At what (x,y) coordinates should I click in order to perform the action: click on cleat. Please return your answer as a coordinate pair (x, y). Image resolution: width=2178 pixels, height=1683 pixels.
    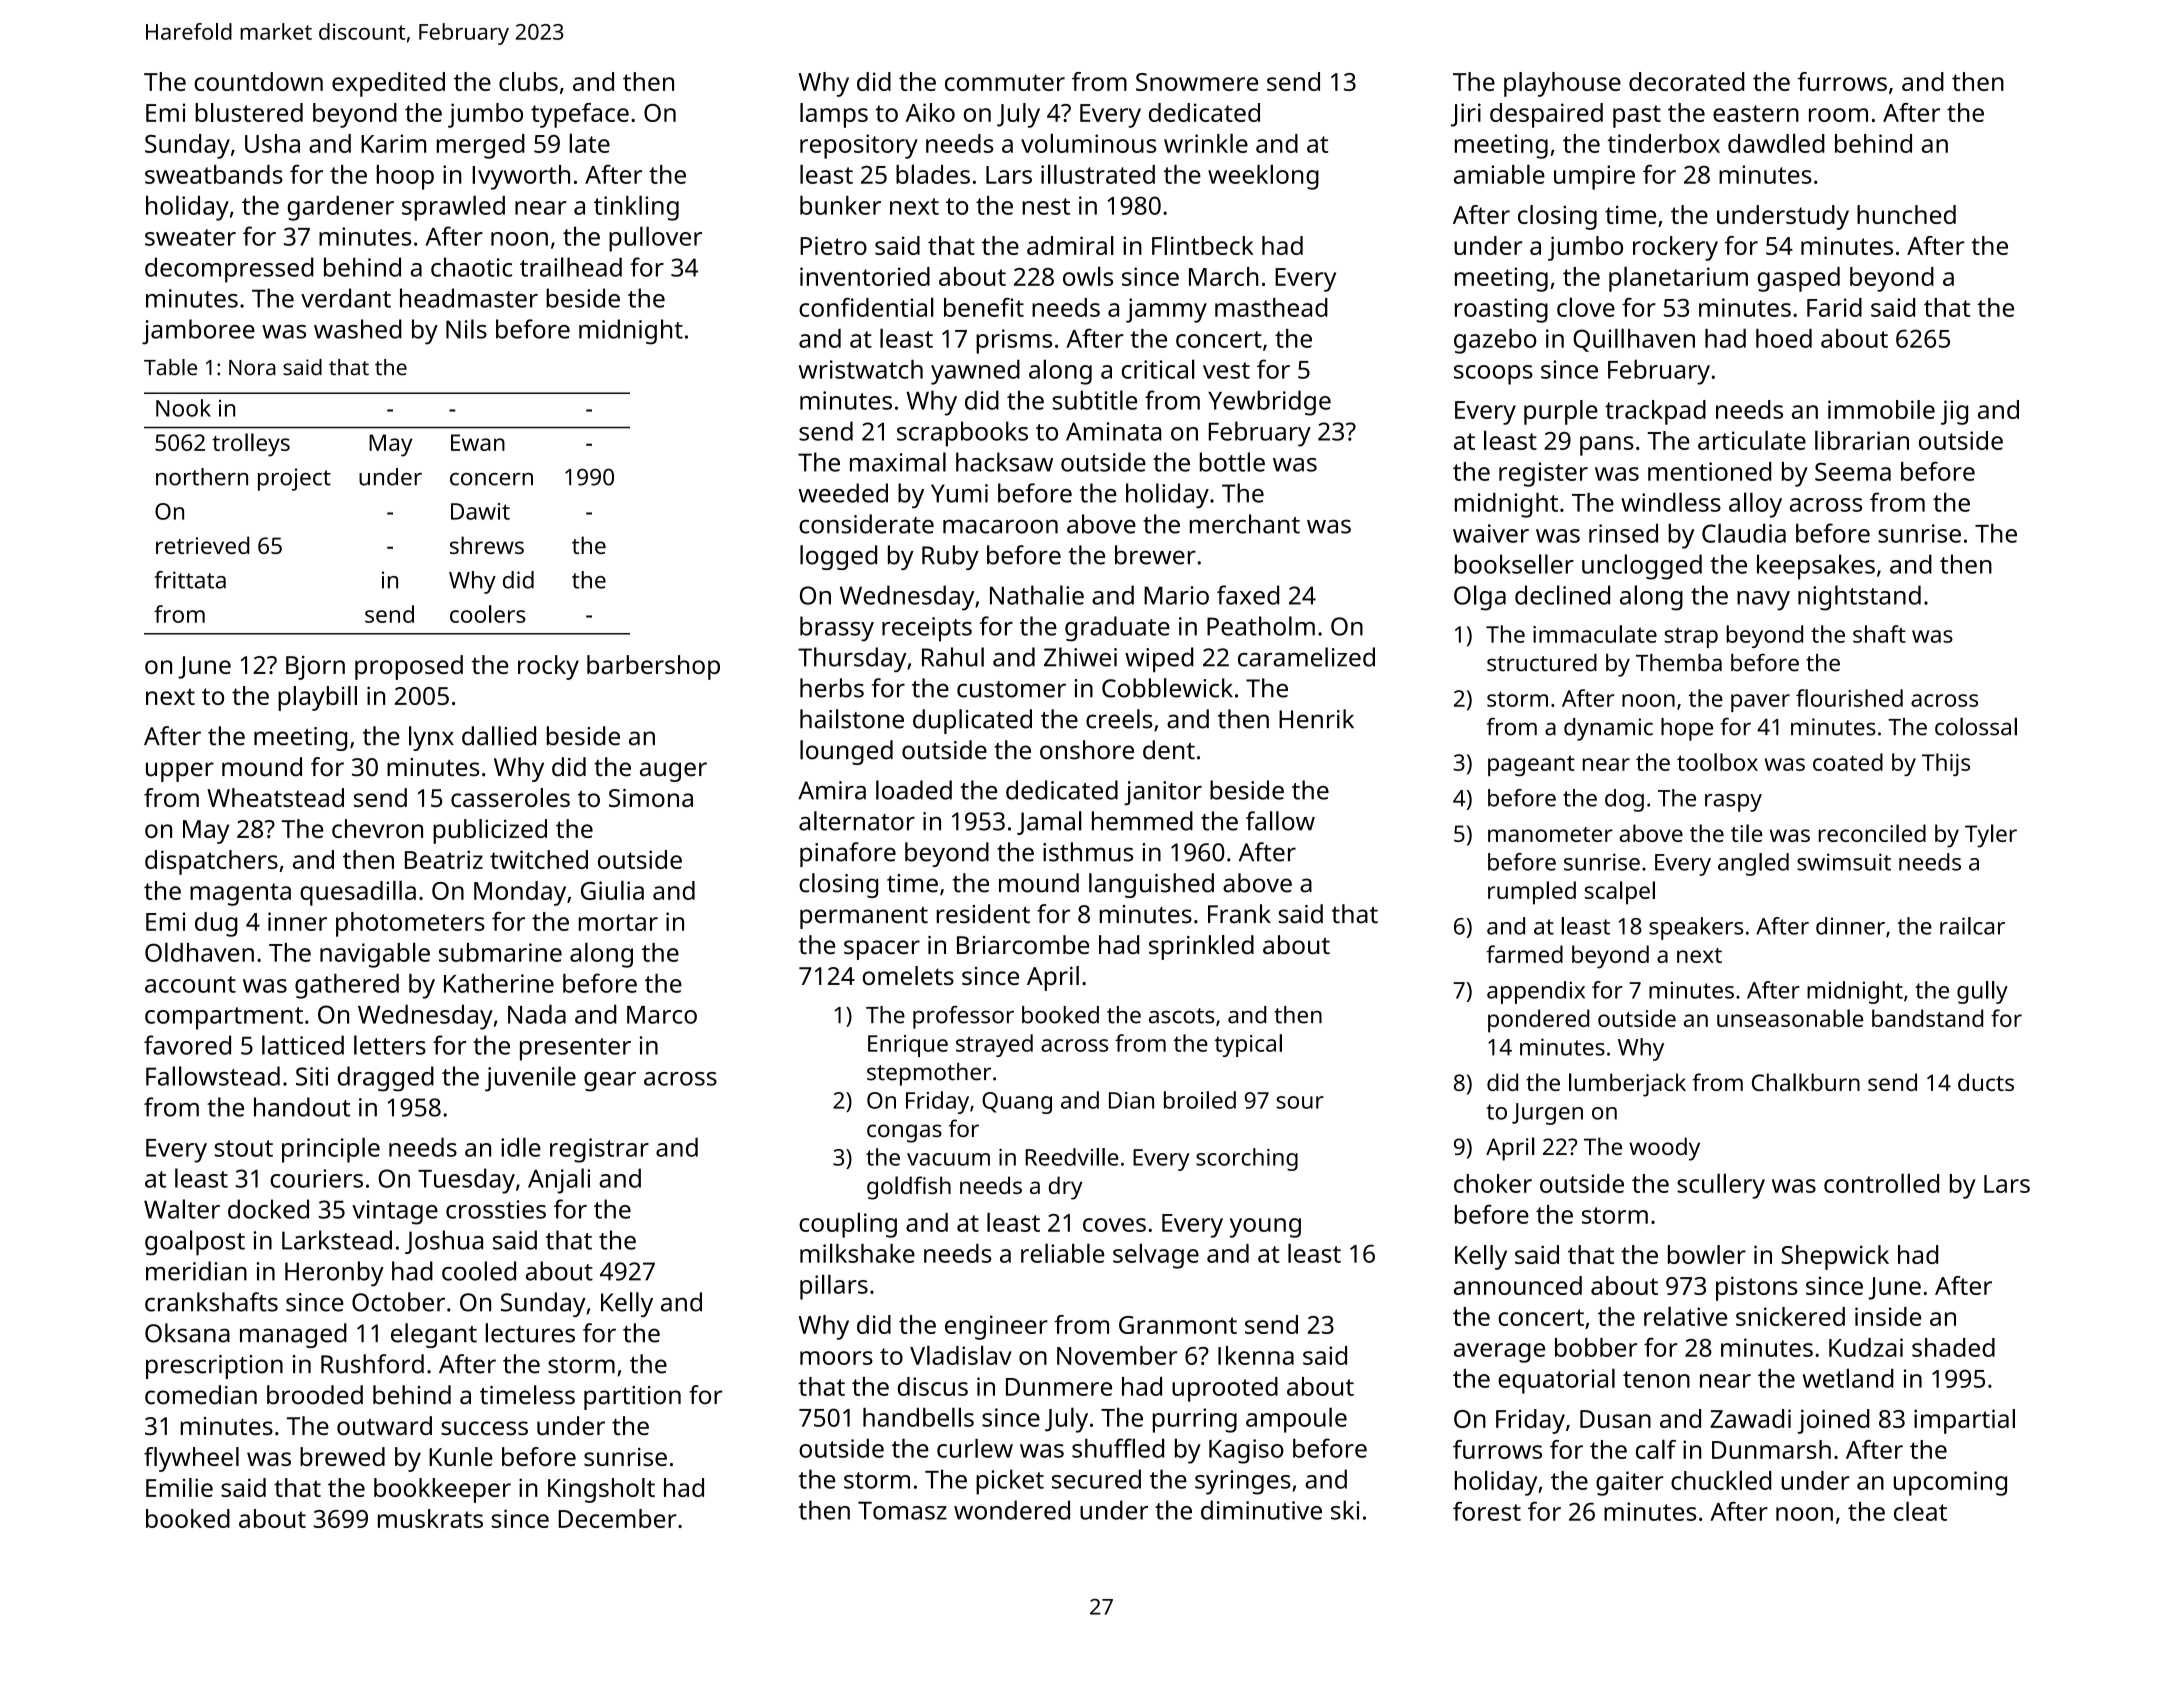
    Looking at the image, I should click on (1920, 1511).
